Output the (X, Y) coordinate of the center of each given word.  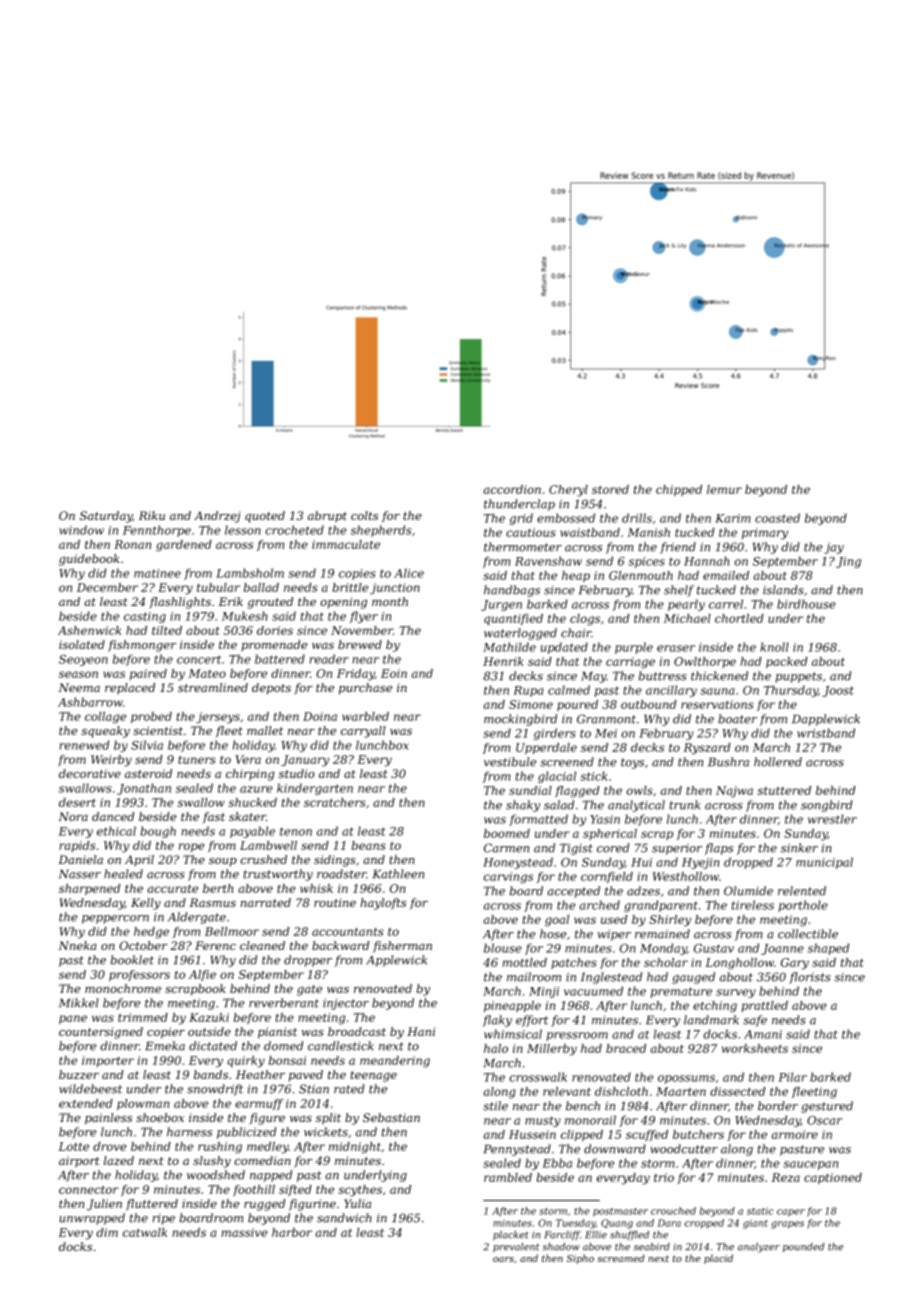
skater (247, 816)
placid (718, 1259)
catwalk (145, 1232)
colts (364, 515)
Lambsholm (250, 573)
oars (503, 1259)
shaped (828, 949)
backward (340, 945)
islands (783, 590)
